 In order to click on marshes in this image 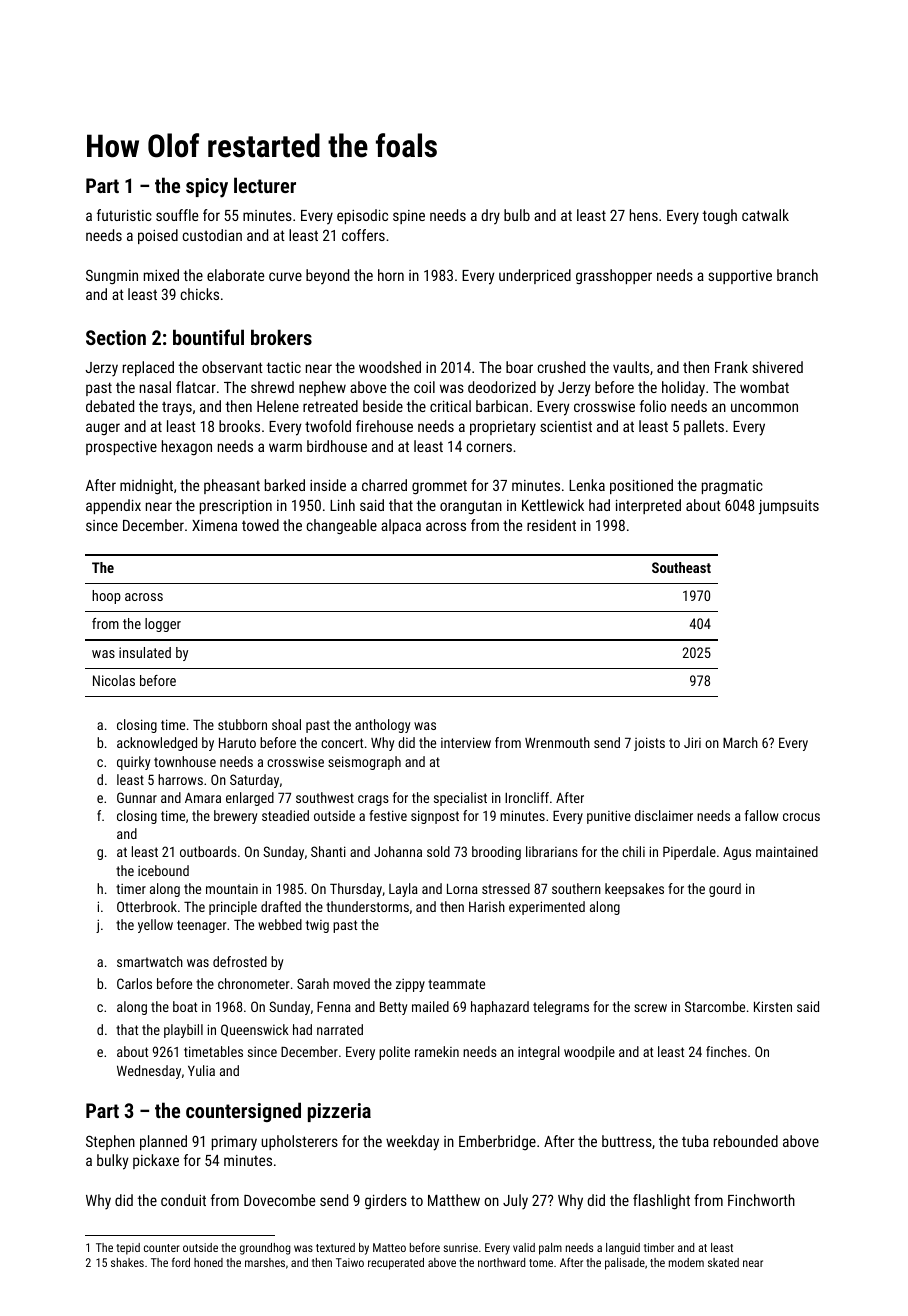, I will do `click(265, 1262)`.
